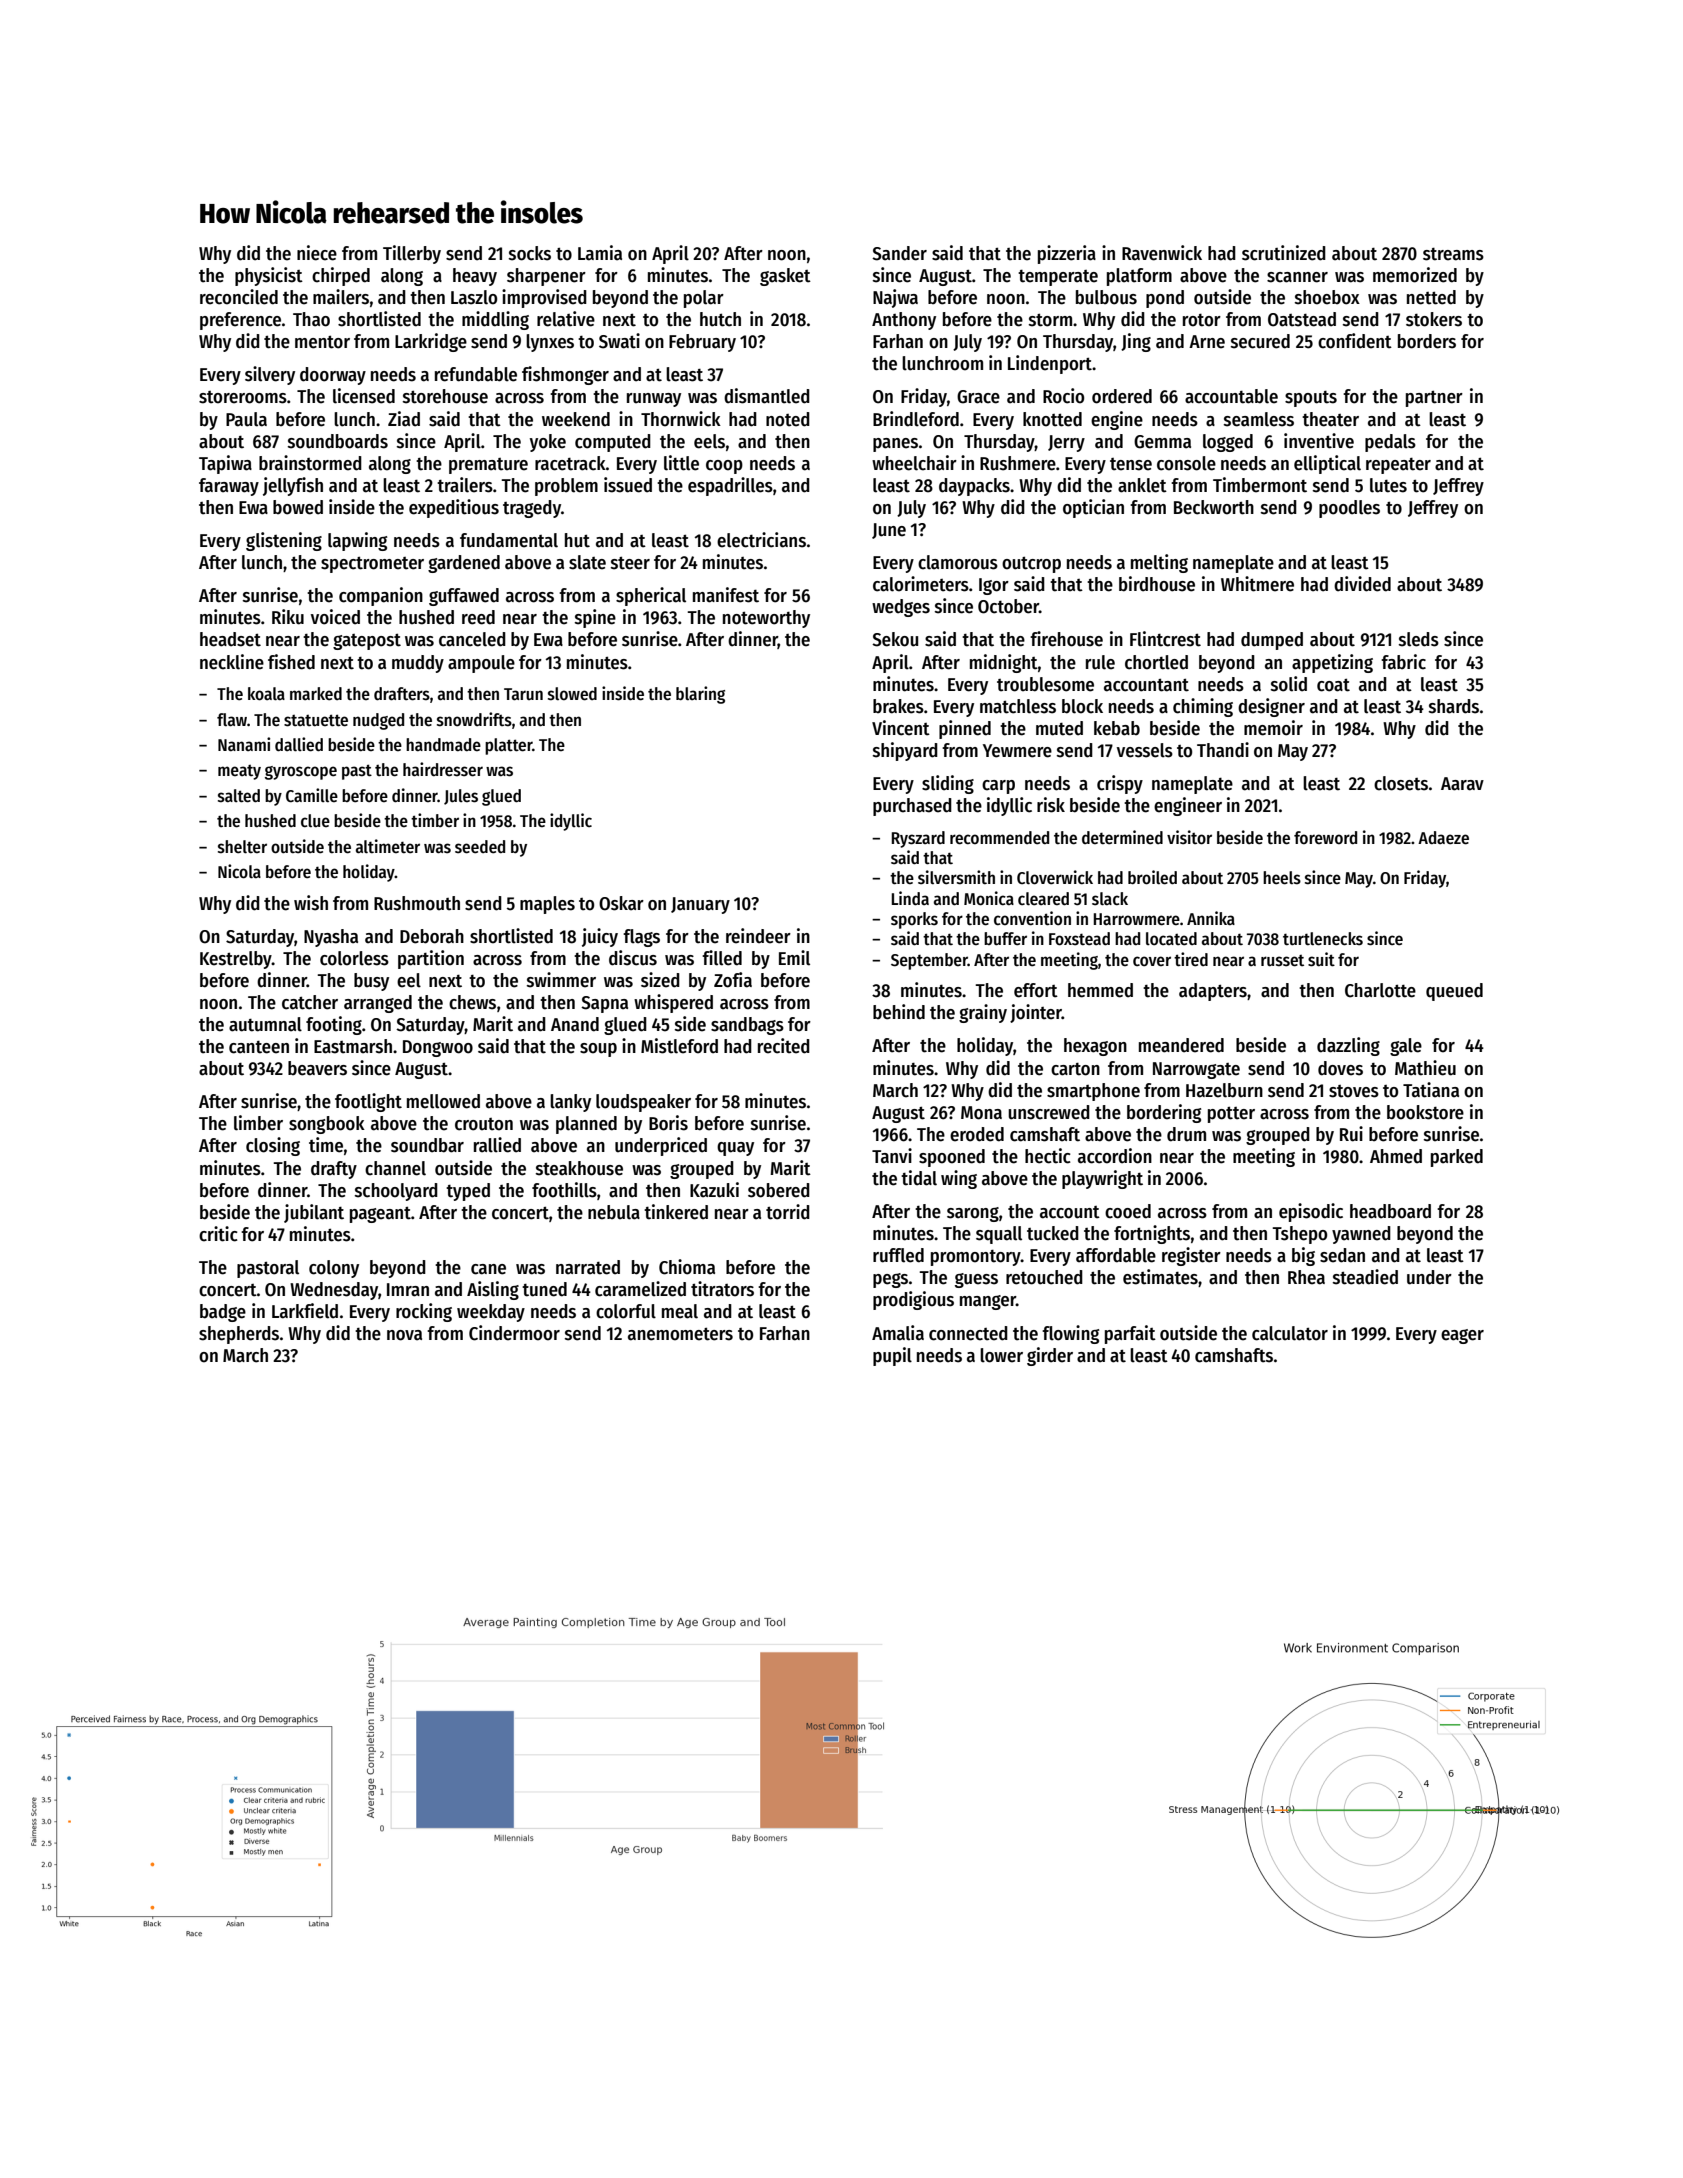  What do you see at coordinates (1325, 837) in the screenshot?
I see `foreword` at bounding box center [1325, 837].
